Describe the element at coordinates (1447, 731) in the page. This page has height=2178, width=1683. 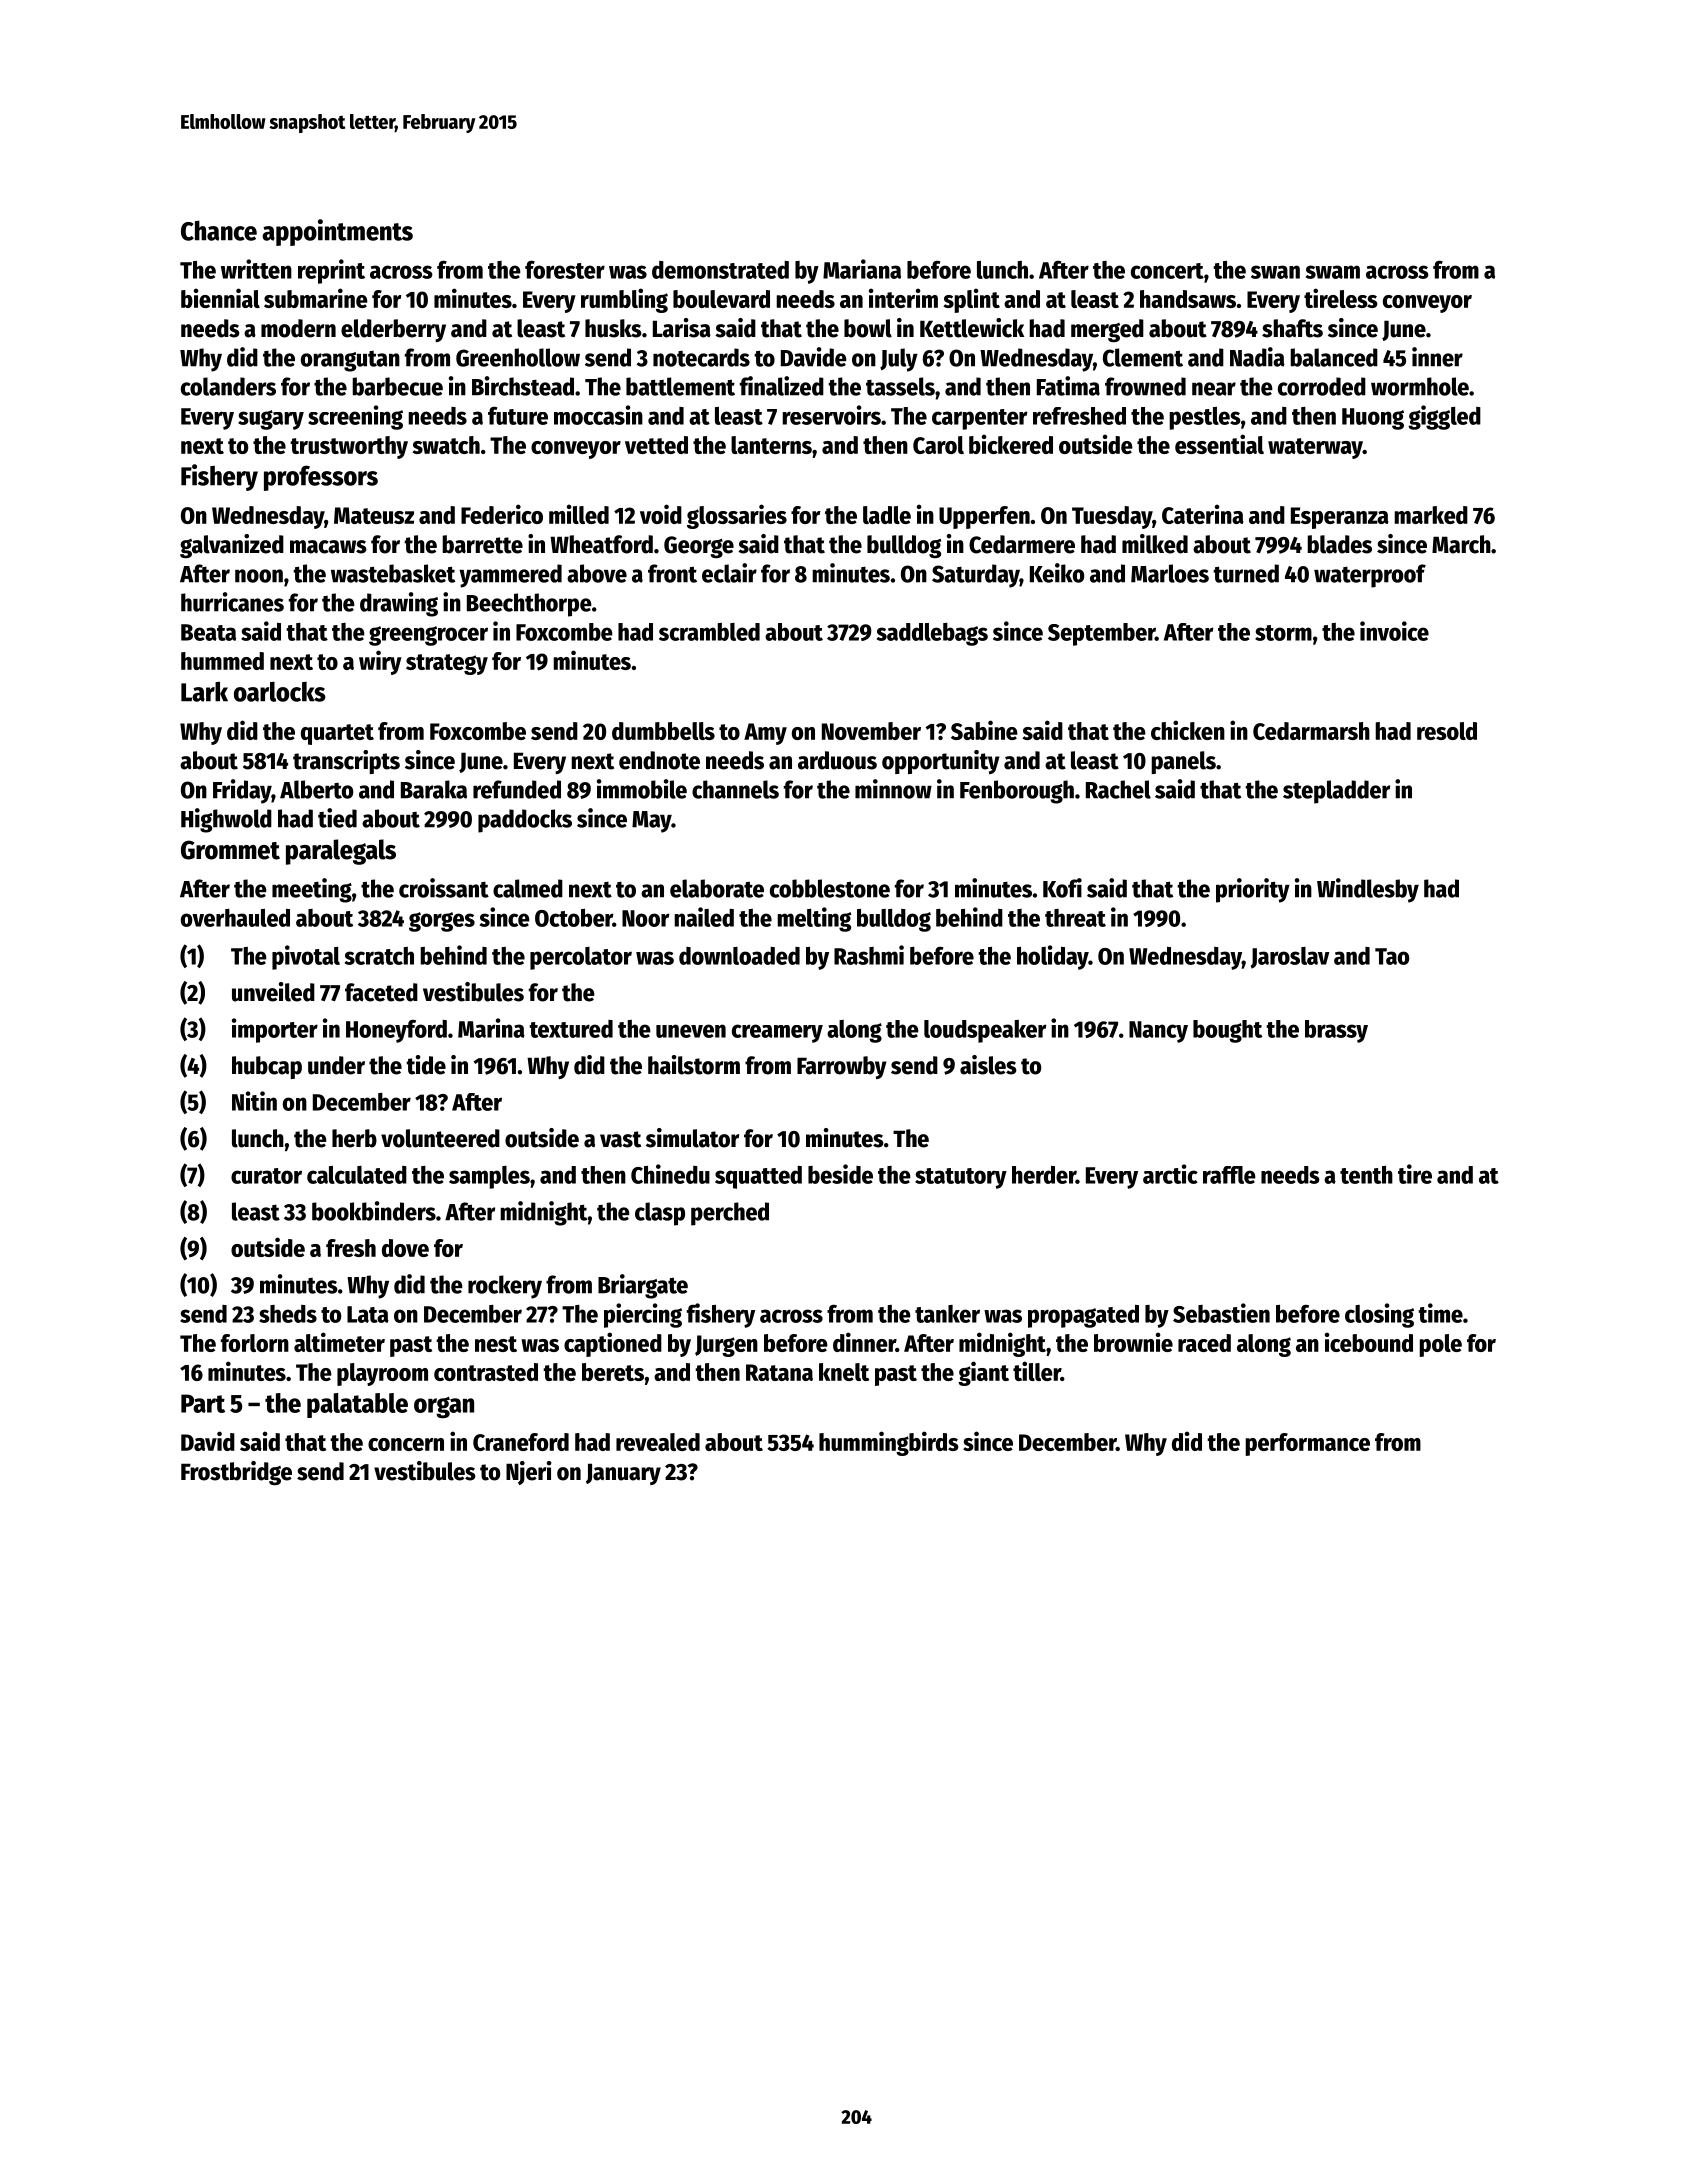
I see `resold` at that location.
